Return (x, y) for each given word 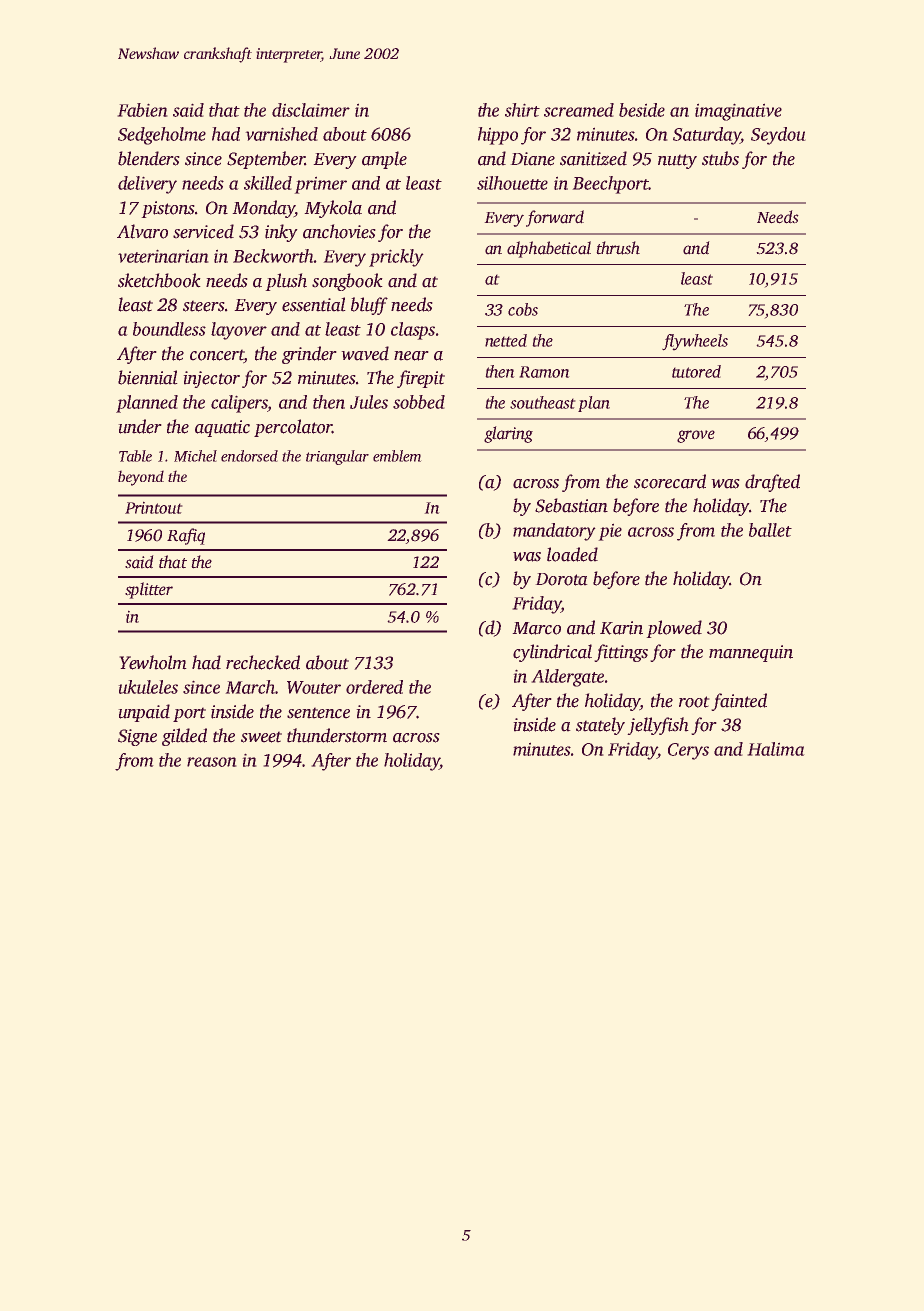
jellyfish (658, 726)
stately (600, 726)
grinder (309, 355)
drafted (772, 483)
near (411, 356)
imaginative (738, 112)
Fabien (142, 110)
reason (211, 762)
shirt (522, 110)
